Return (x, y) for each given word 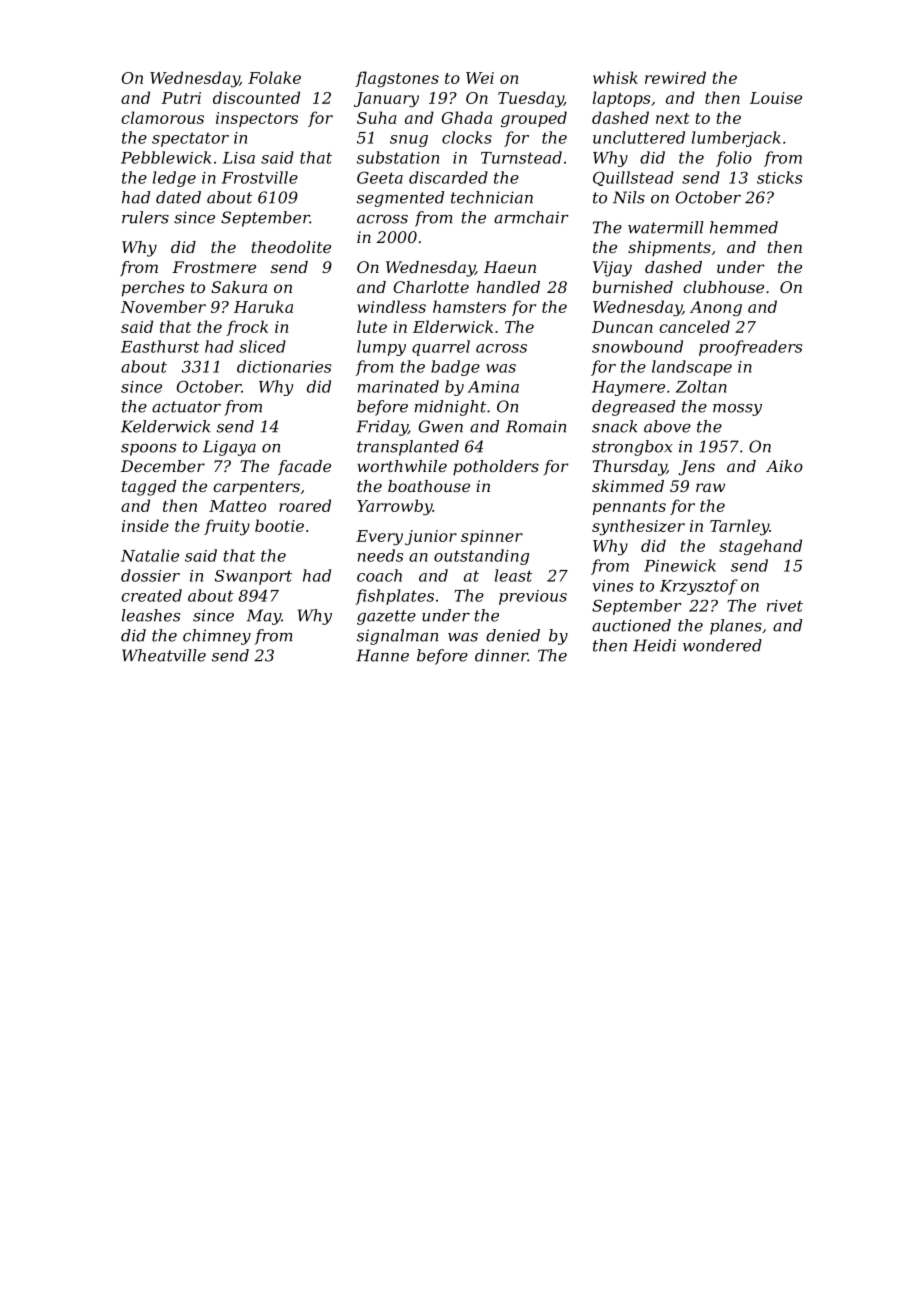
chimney (217, 637)
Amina (493, 387)
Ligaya (229, 448)
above (667, 426)
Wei (480, 78)
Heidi (654, 645)
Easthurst (160, 346)
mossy (737, 410)
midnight (450, 408)
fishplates (394, 597)
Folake (274, 77)
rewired (675, 77)
